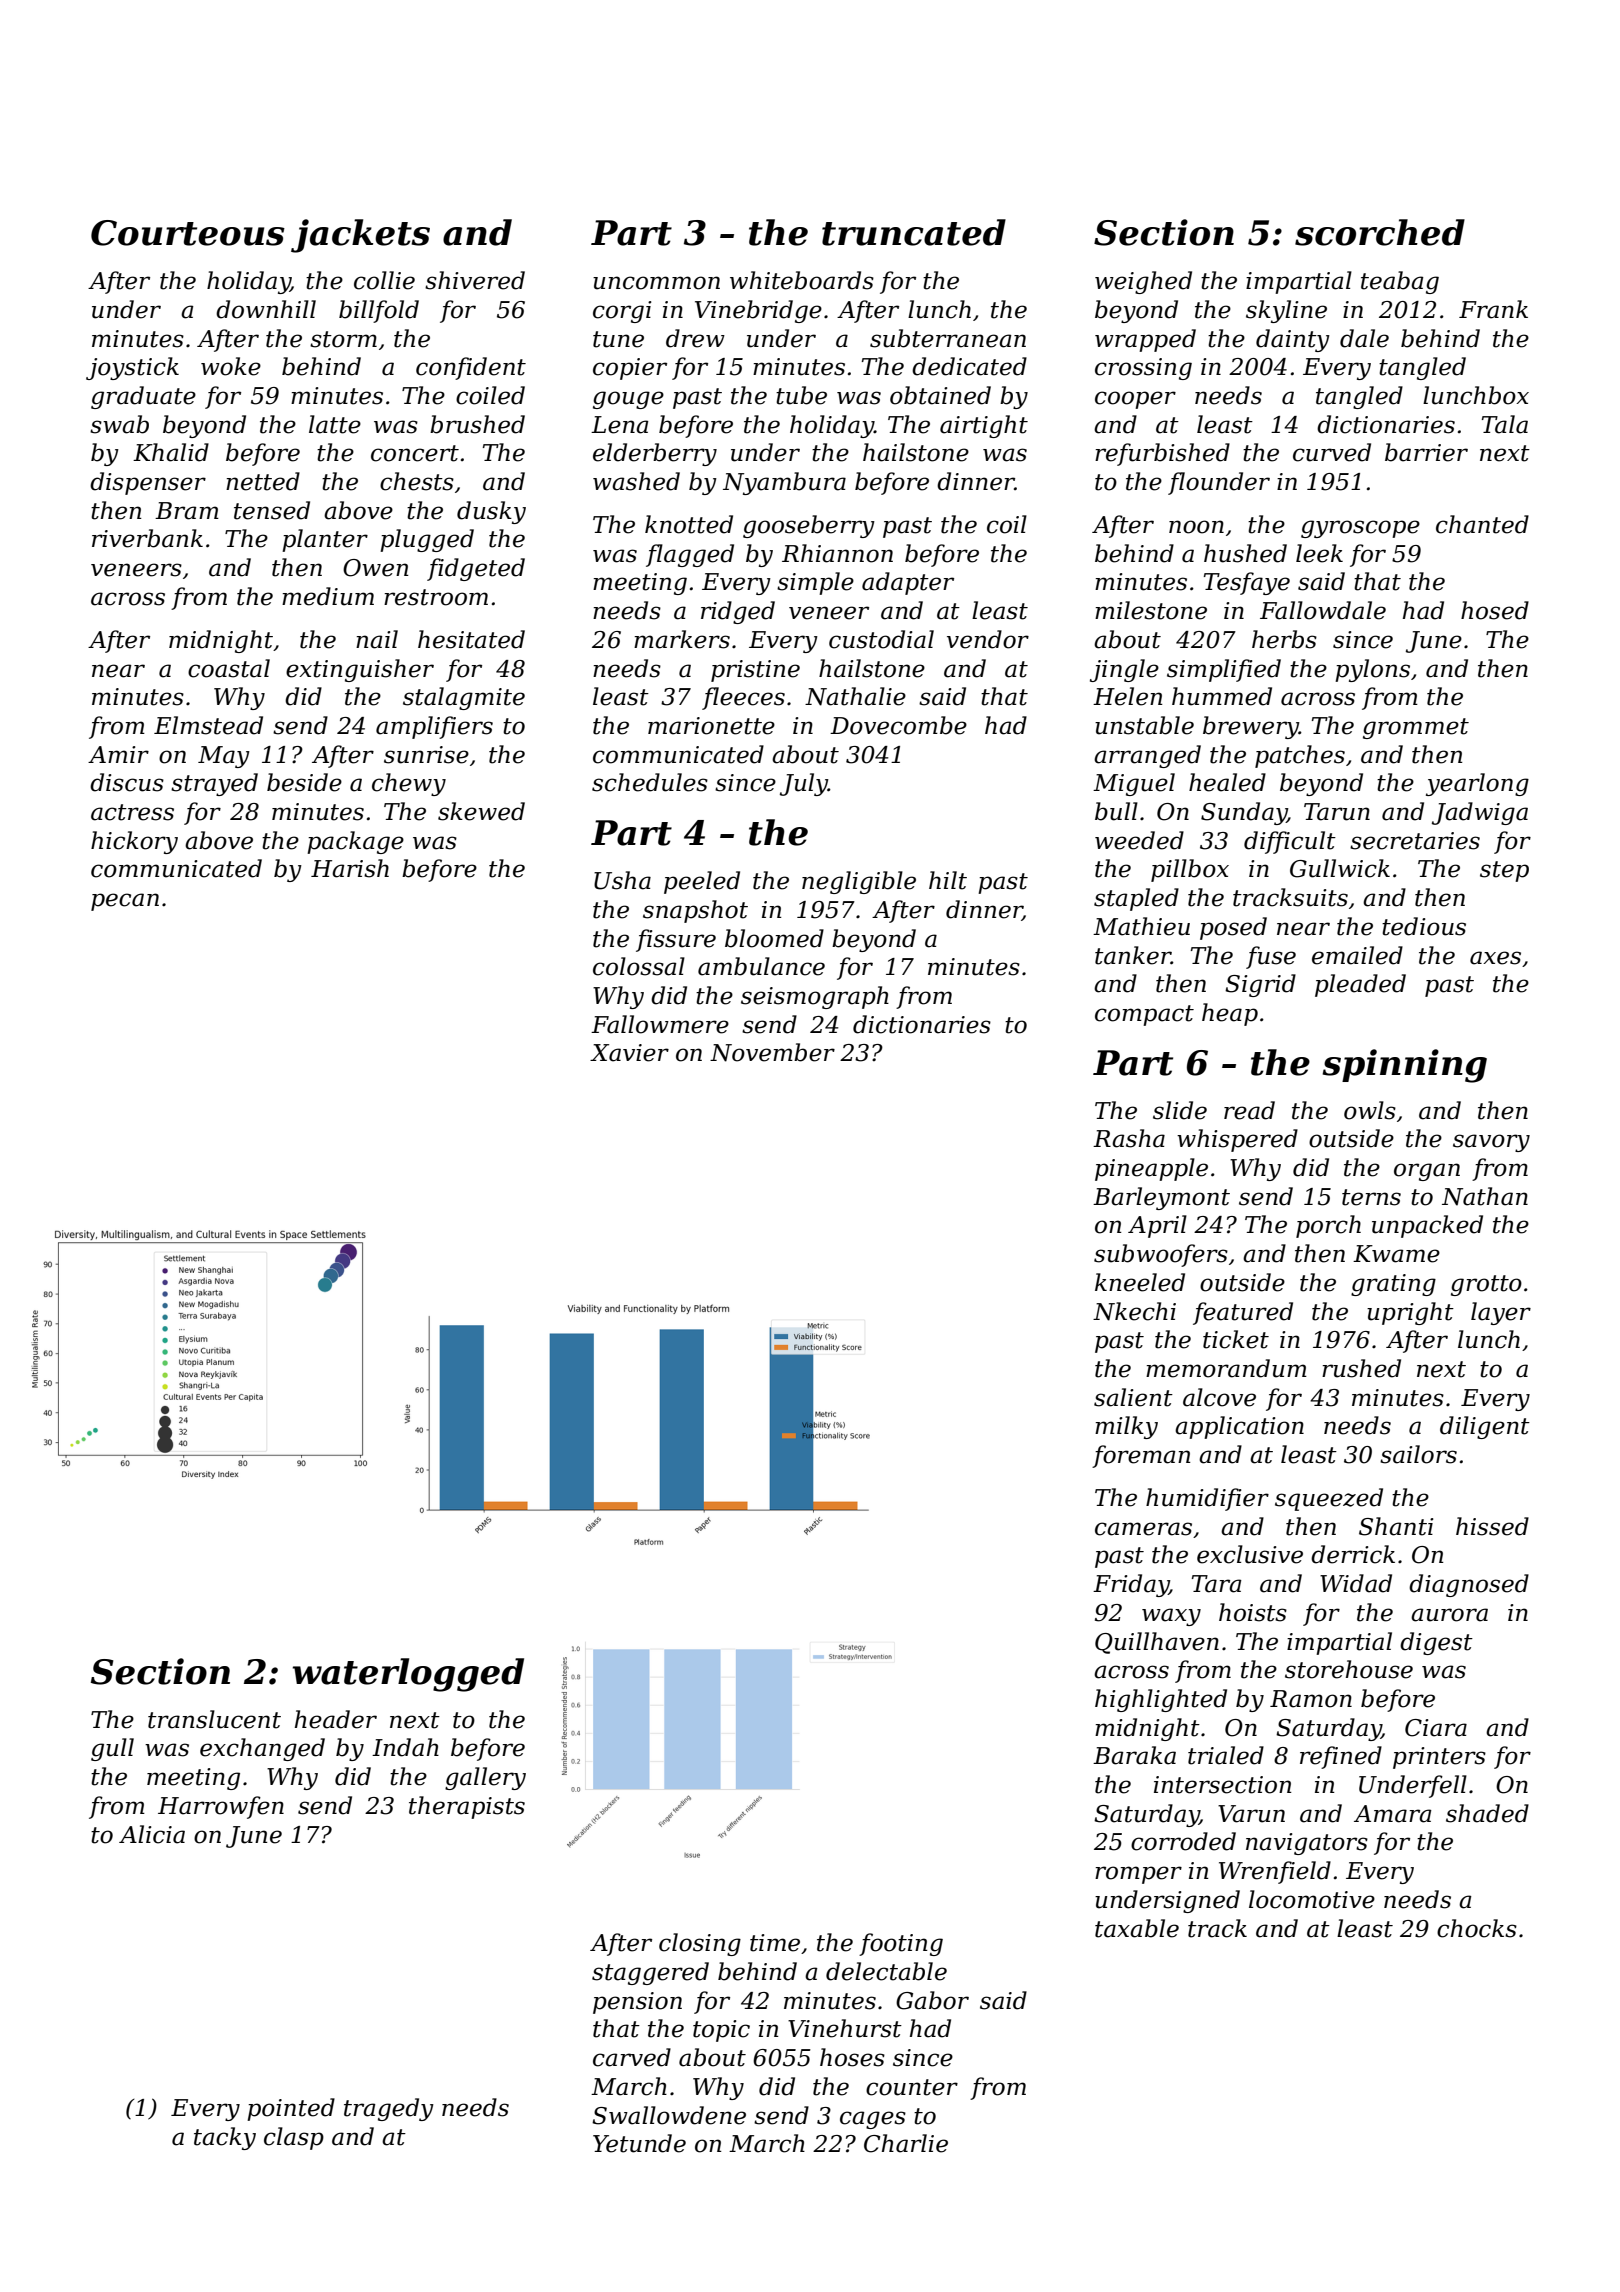  I want to click on scorched, so click(1380, 232).
